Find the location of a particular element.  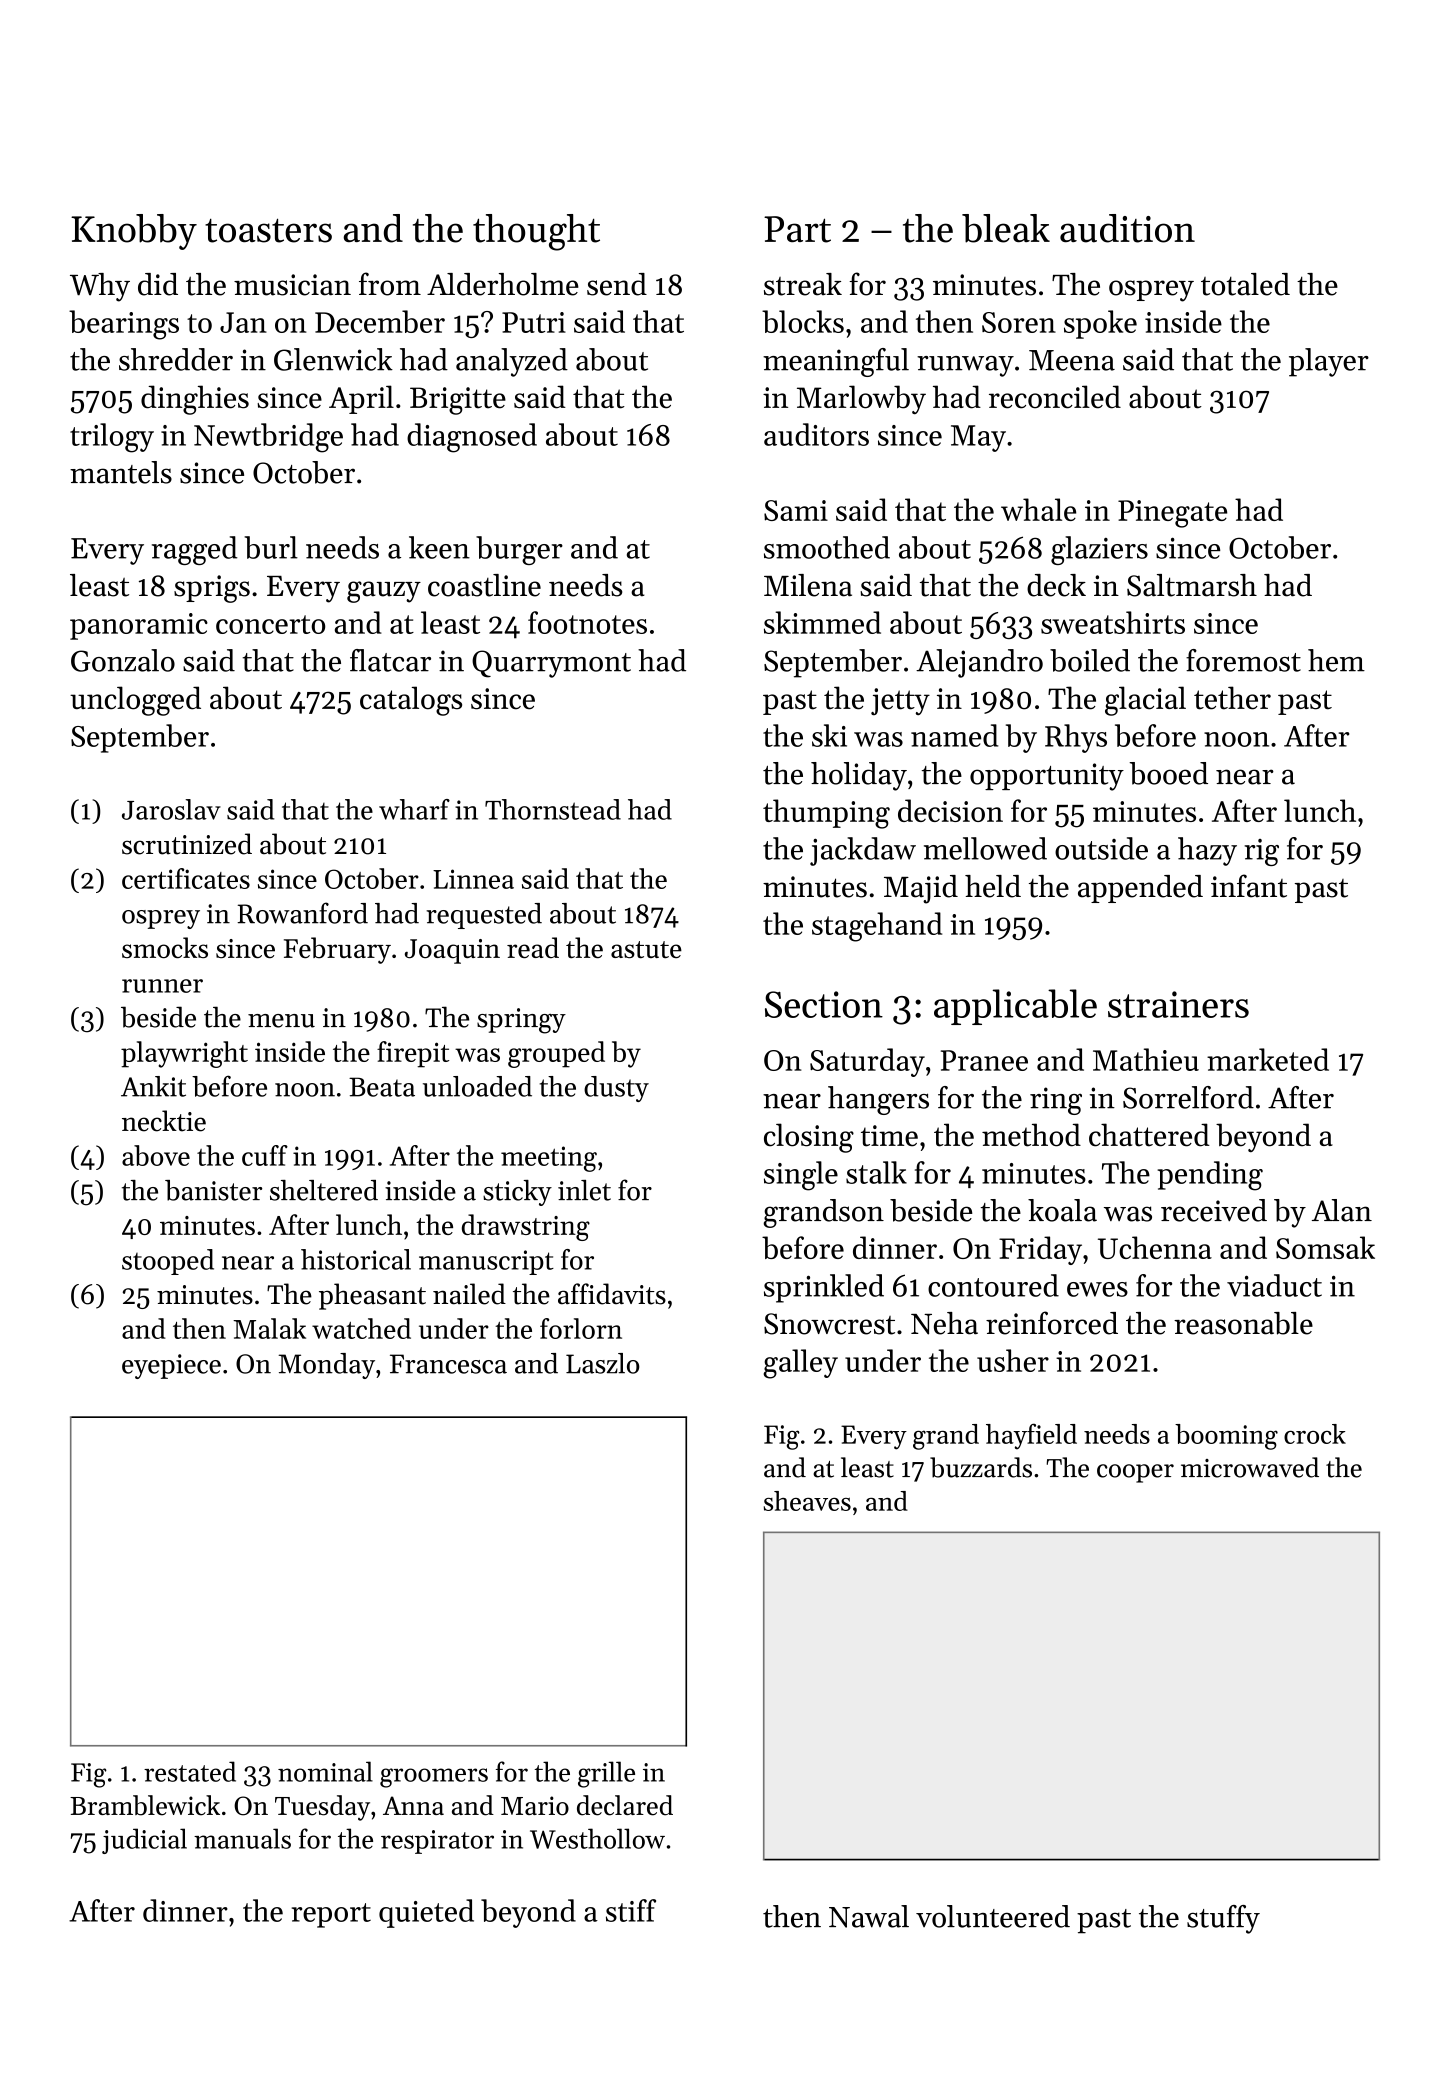

marketed is located at coordinates (1268, 1059).
